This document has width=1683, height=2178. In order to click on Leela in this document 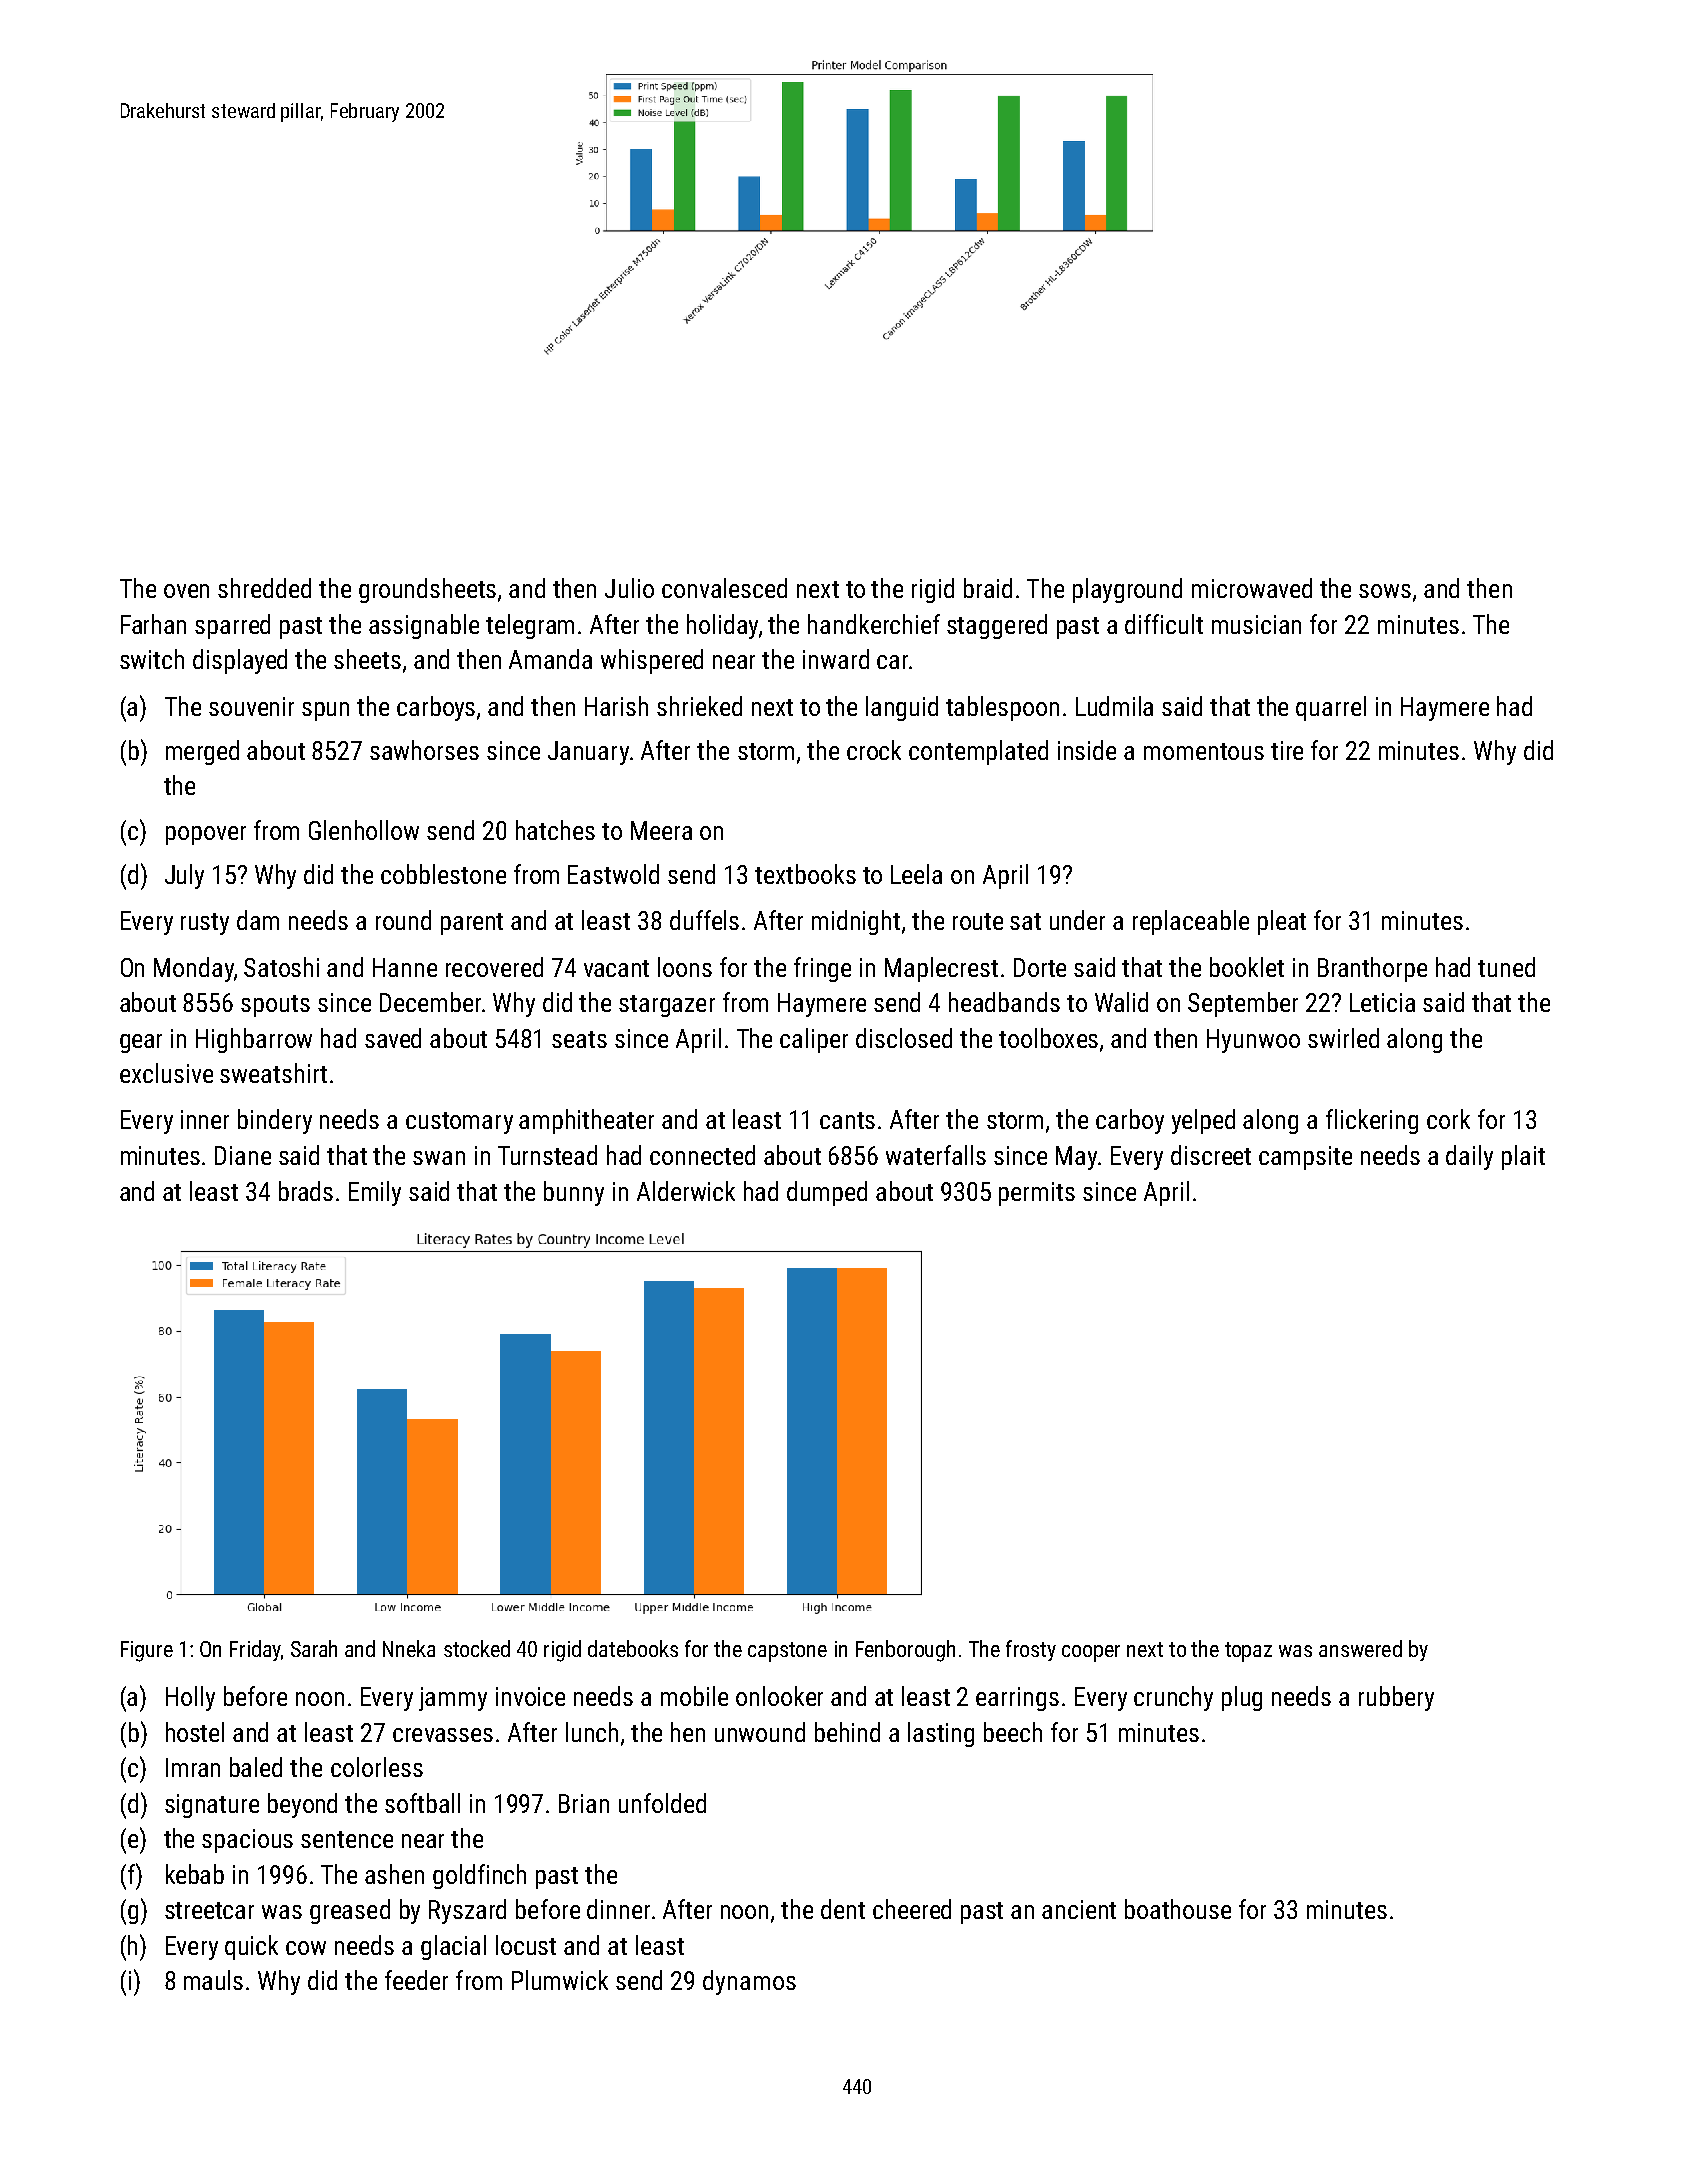, I will do `click(916, 874)`.
